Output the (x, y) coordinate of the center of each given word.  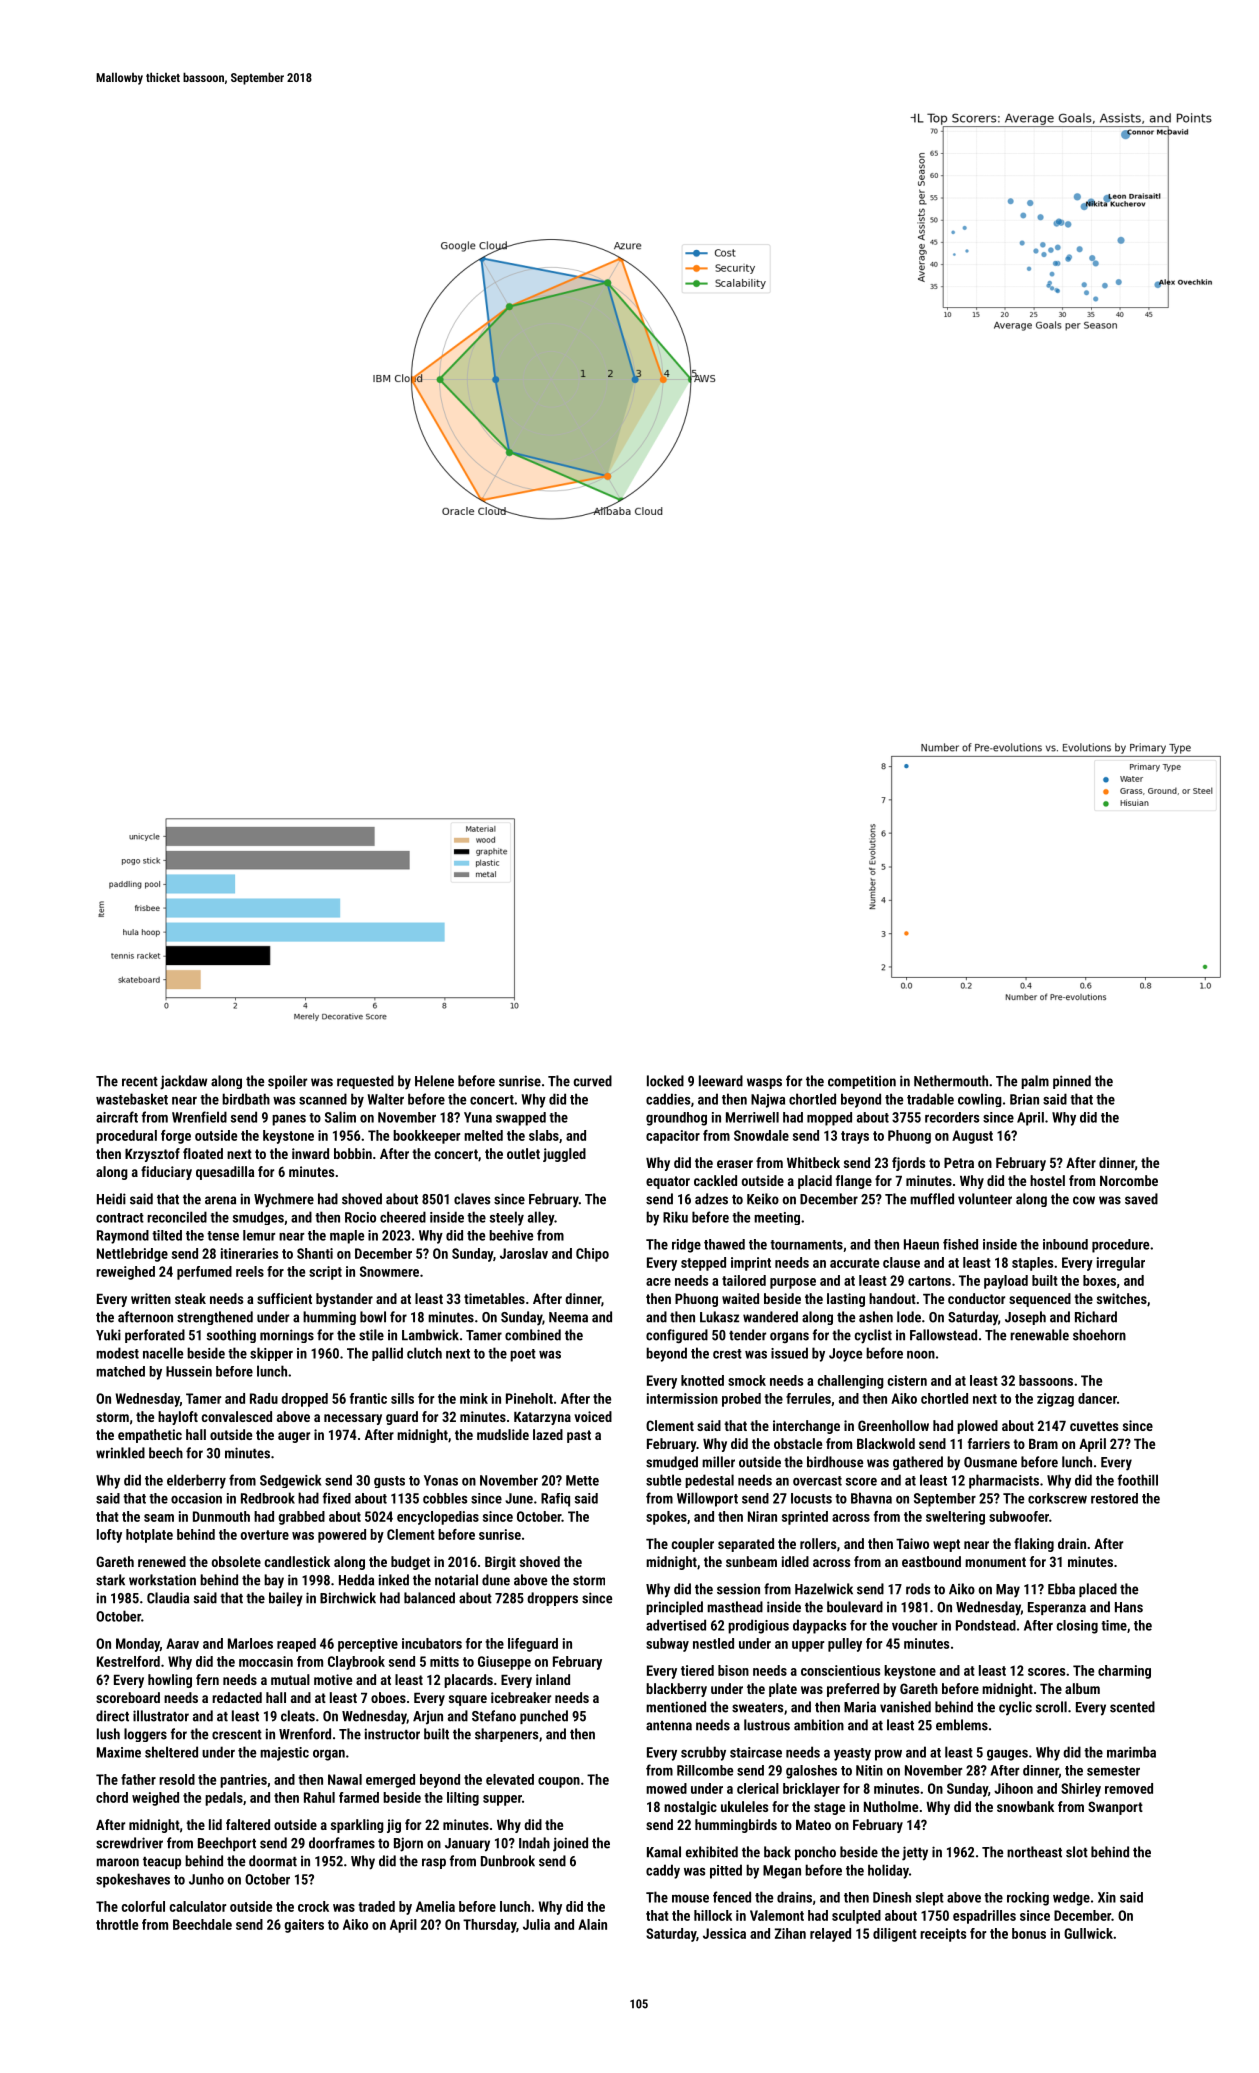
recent (140, 1082)
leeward (721, 1081)
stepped (703, 1264)
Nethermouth (951, 1081)
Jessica (724, 1933)
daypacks (819, 1626)
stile (371, 1335)
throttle (117, 1924)
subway (667, 1645)
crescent (237, 1735)
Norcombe (1129, 1180)
